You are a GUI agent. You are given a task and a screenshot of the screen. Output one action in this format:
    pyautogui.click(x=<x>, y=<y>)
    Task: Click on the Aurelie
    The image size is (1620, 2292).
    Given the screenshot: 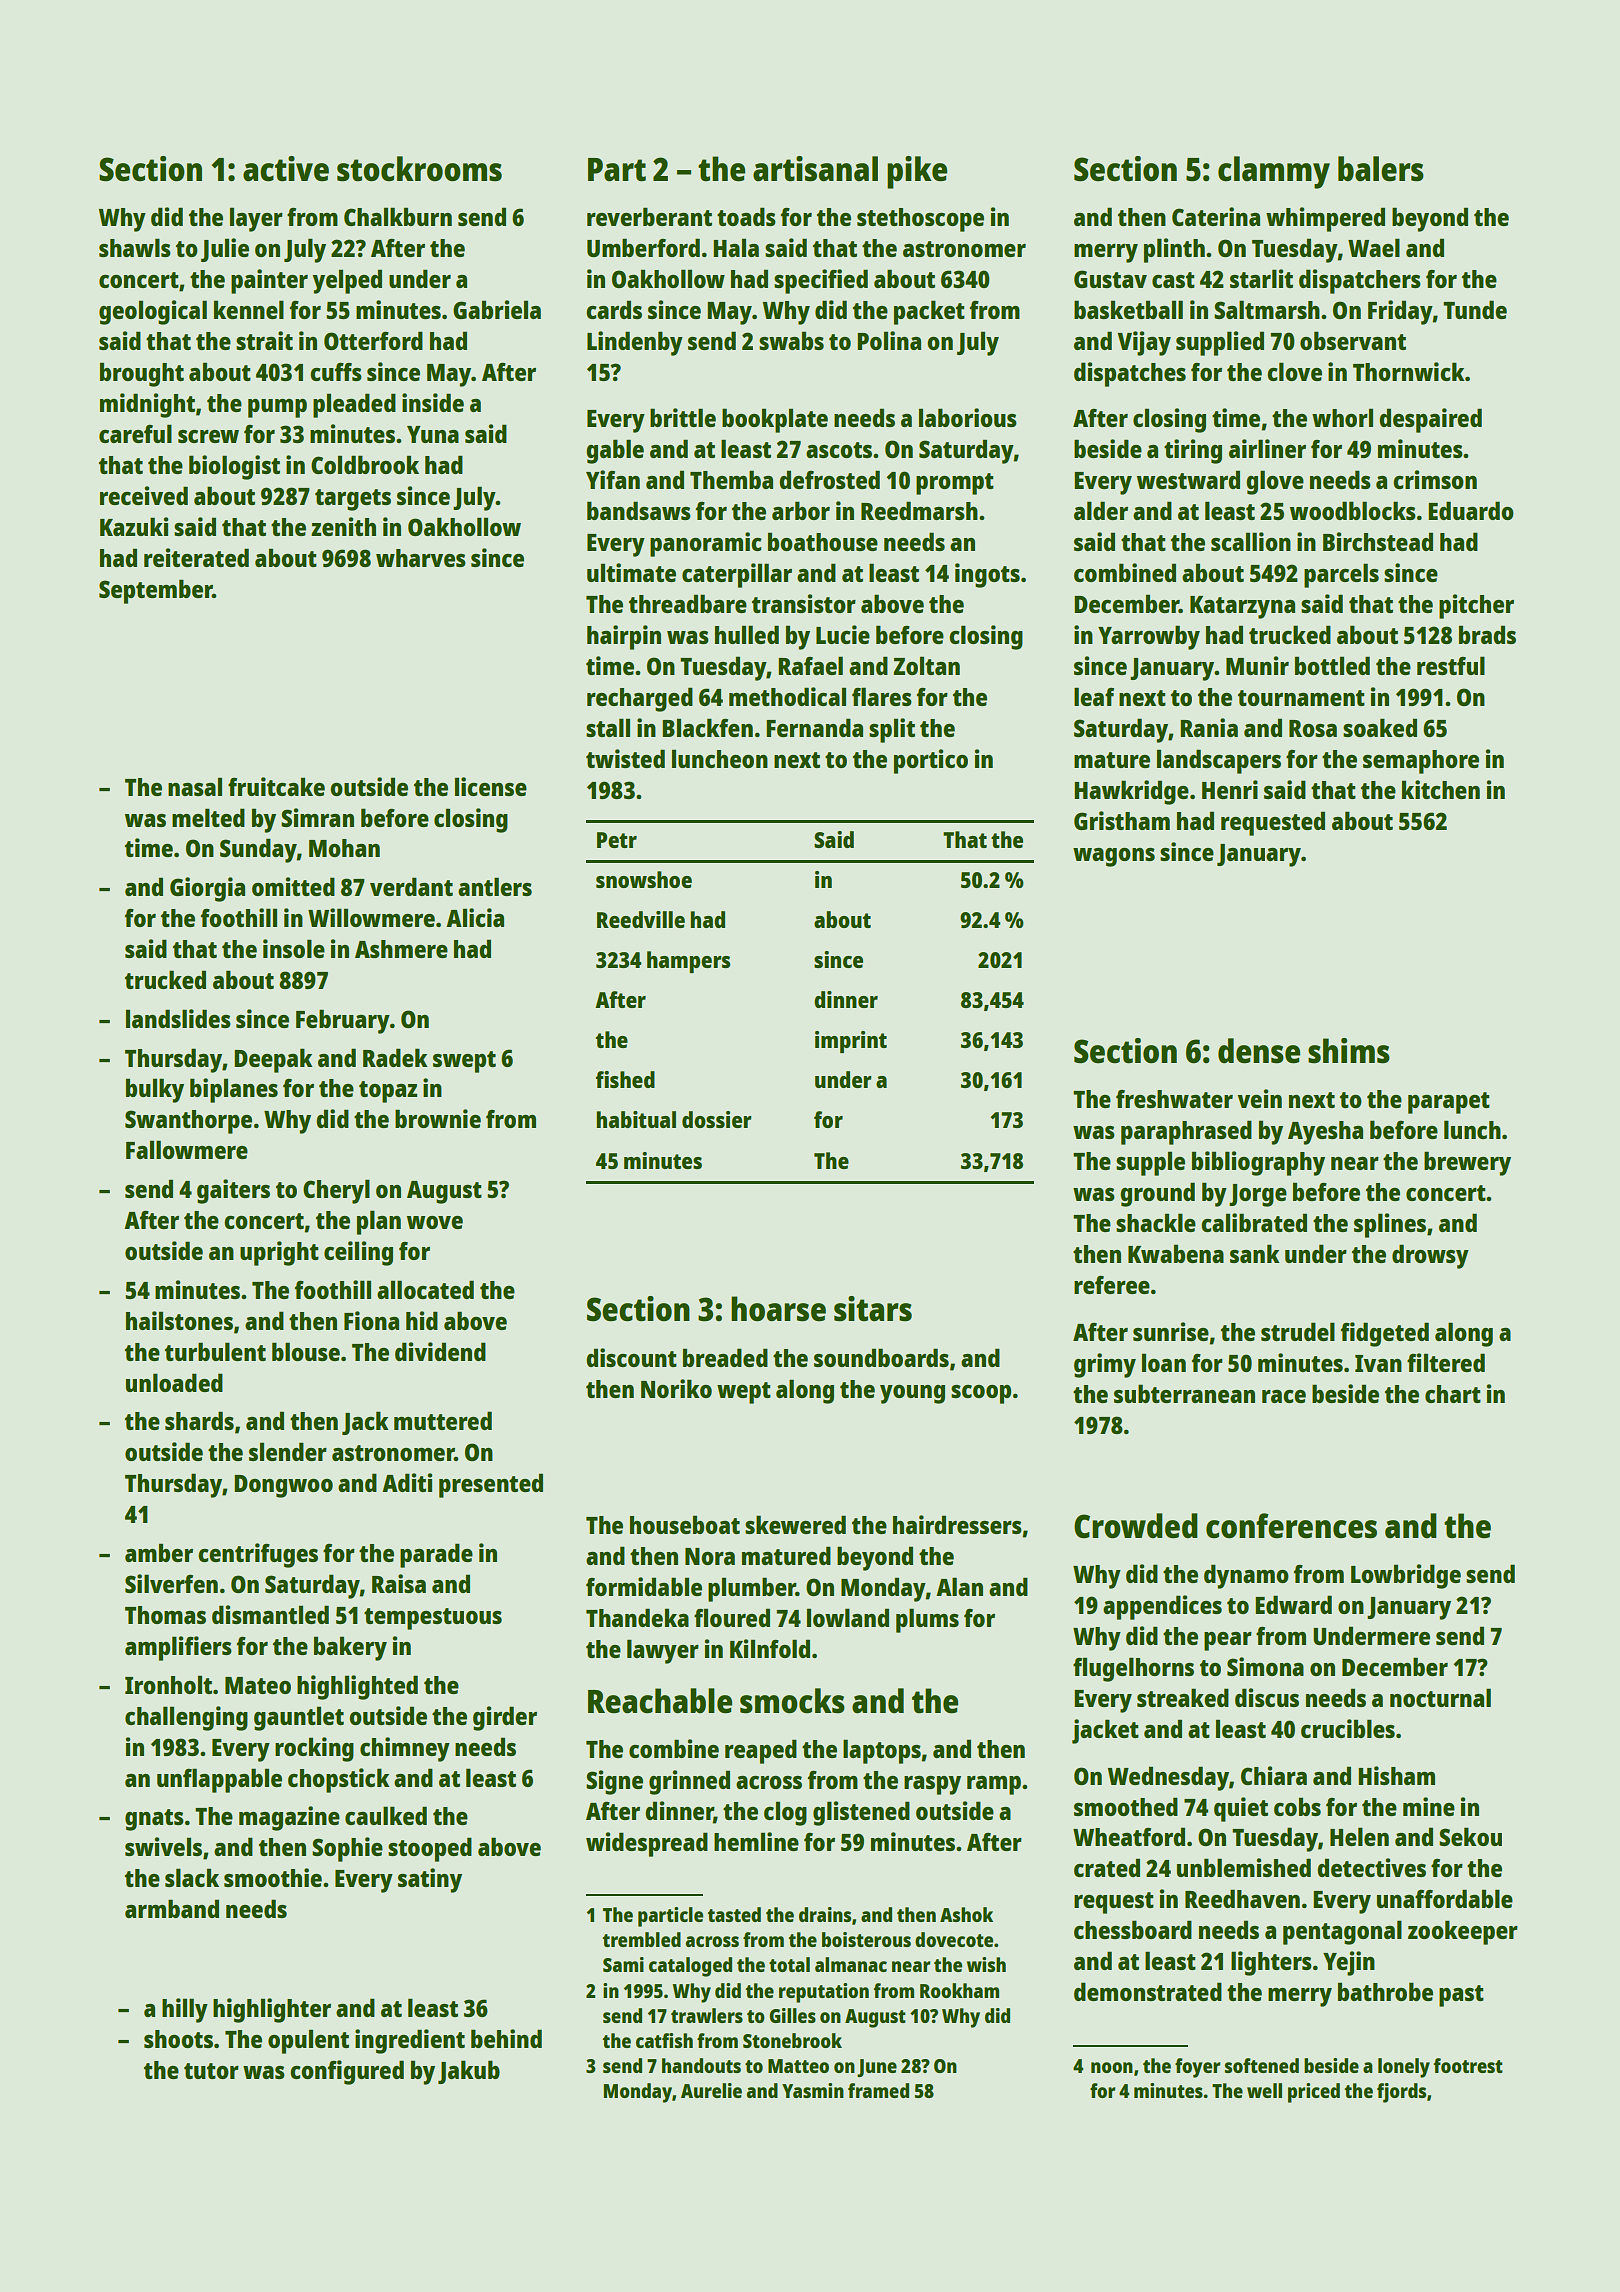 What is the action you would take?
    pyautogui.click(x=711, y=2090)
